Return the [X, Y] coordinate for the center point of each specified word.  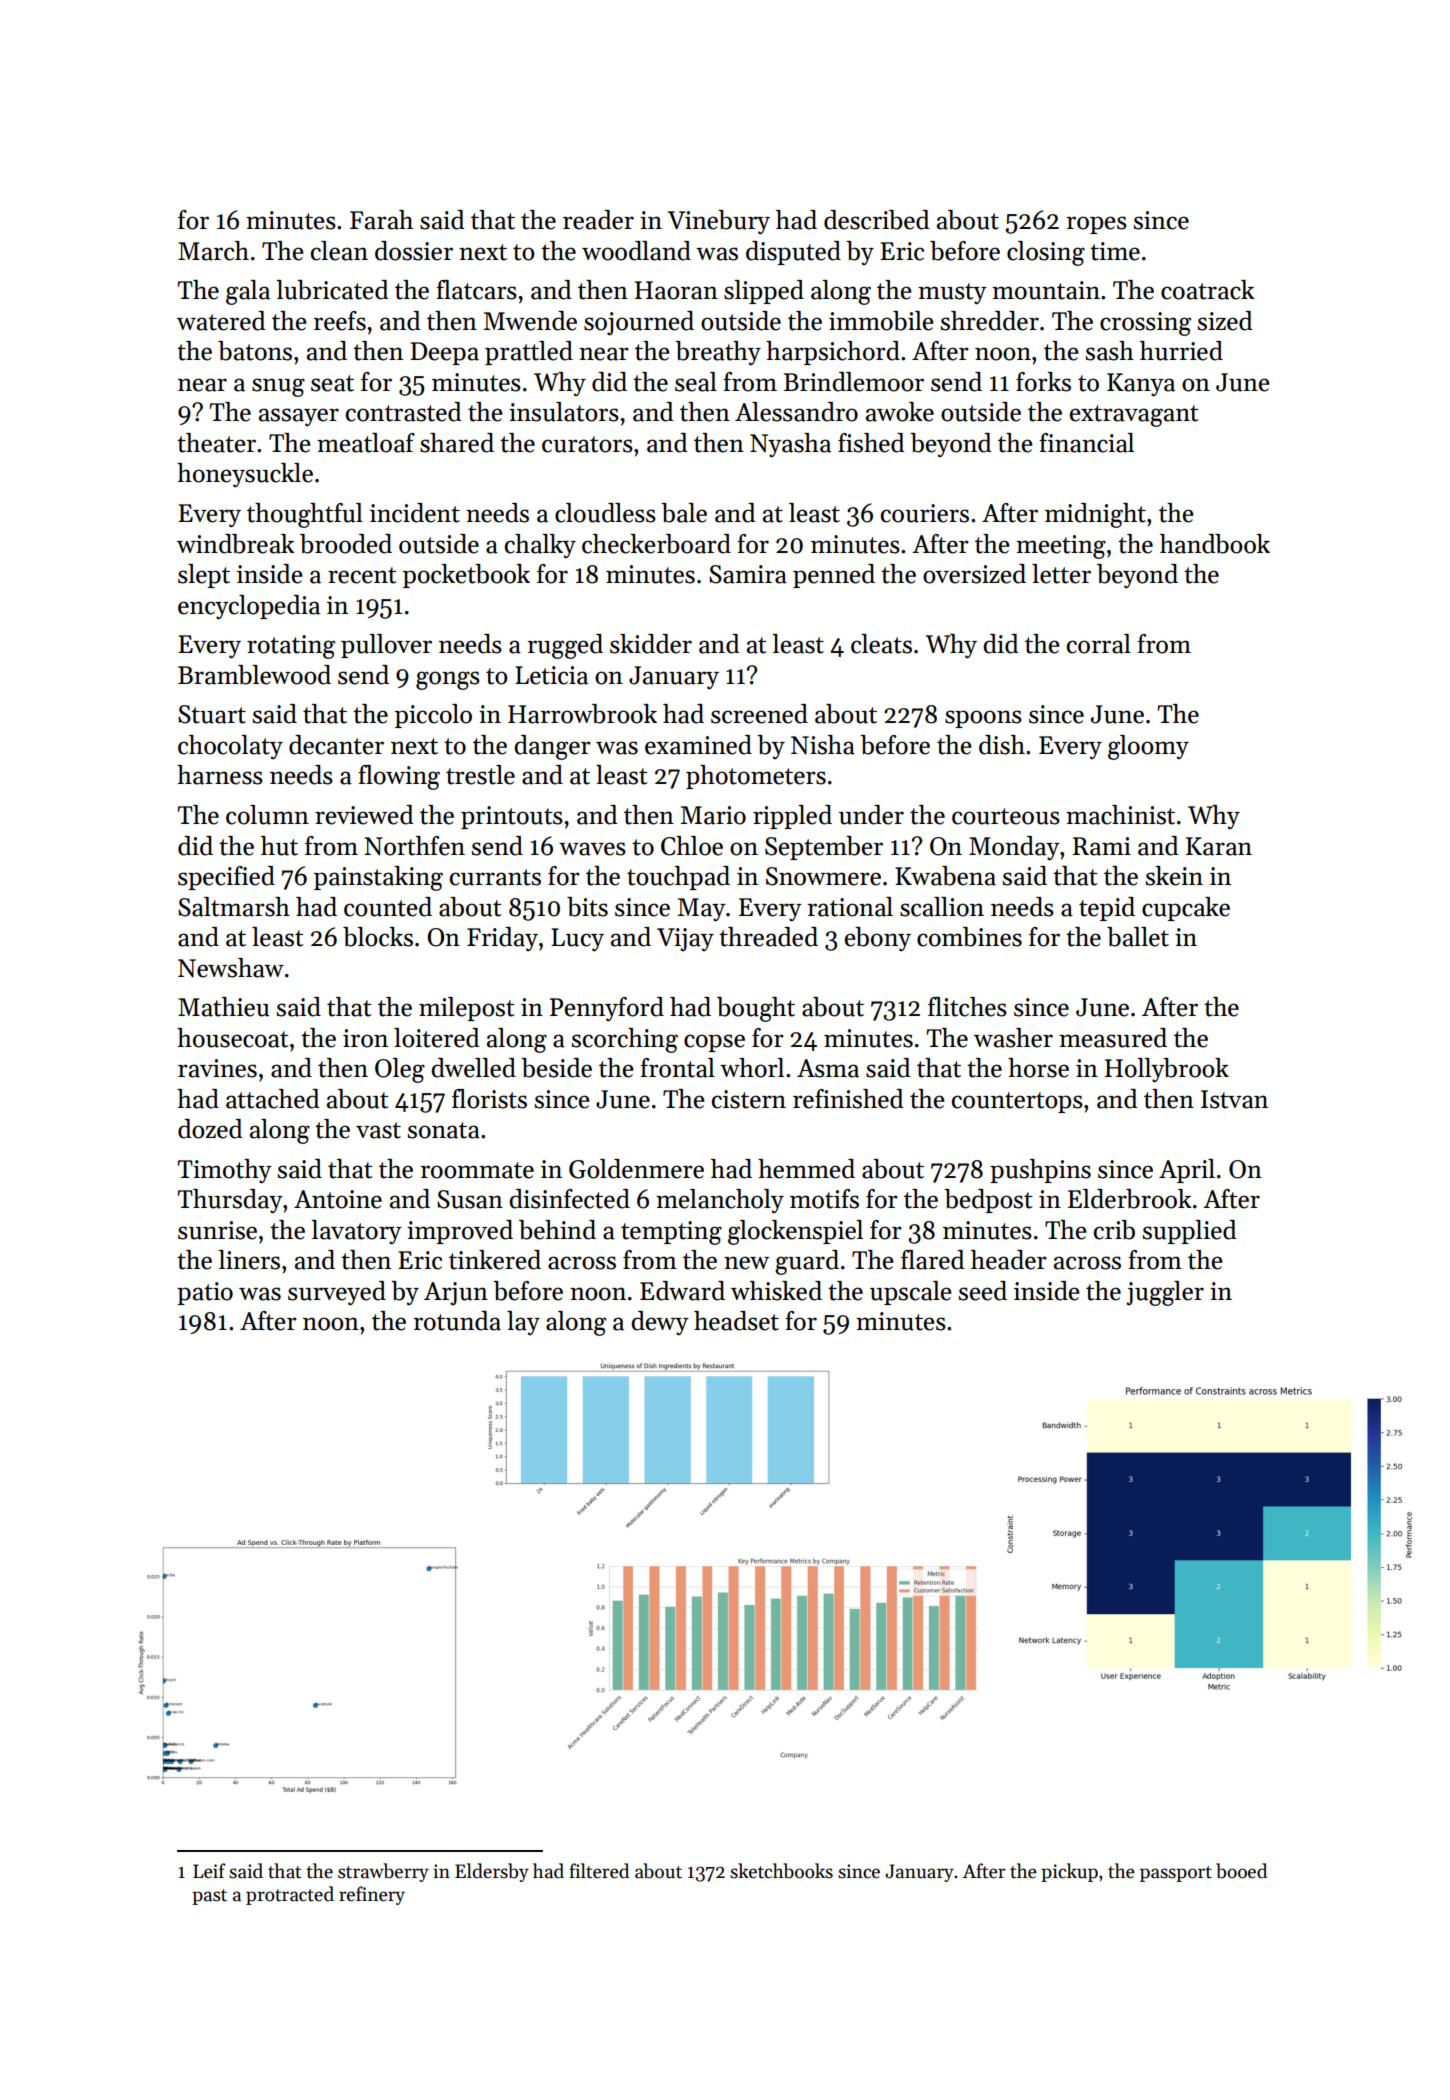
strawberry [383, 1872]
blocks [378, 937]
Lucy [577, 939]
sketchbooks [781, 1871]
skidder [651, 644]
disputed [793, 253]
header [1009, 1260]
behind [557, 1230]
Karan [1219, 846]
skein [1174, 876]
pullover [386, 646]
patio [205, 1293]
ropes [1097, 225]
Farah [381, 220]
